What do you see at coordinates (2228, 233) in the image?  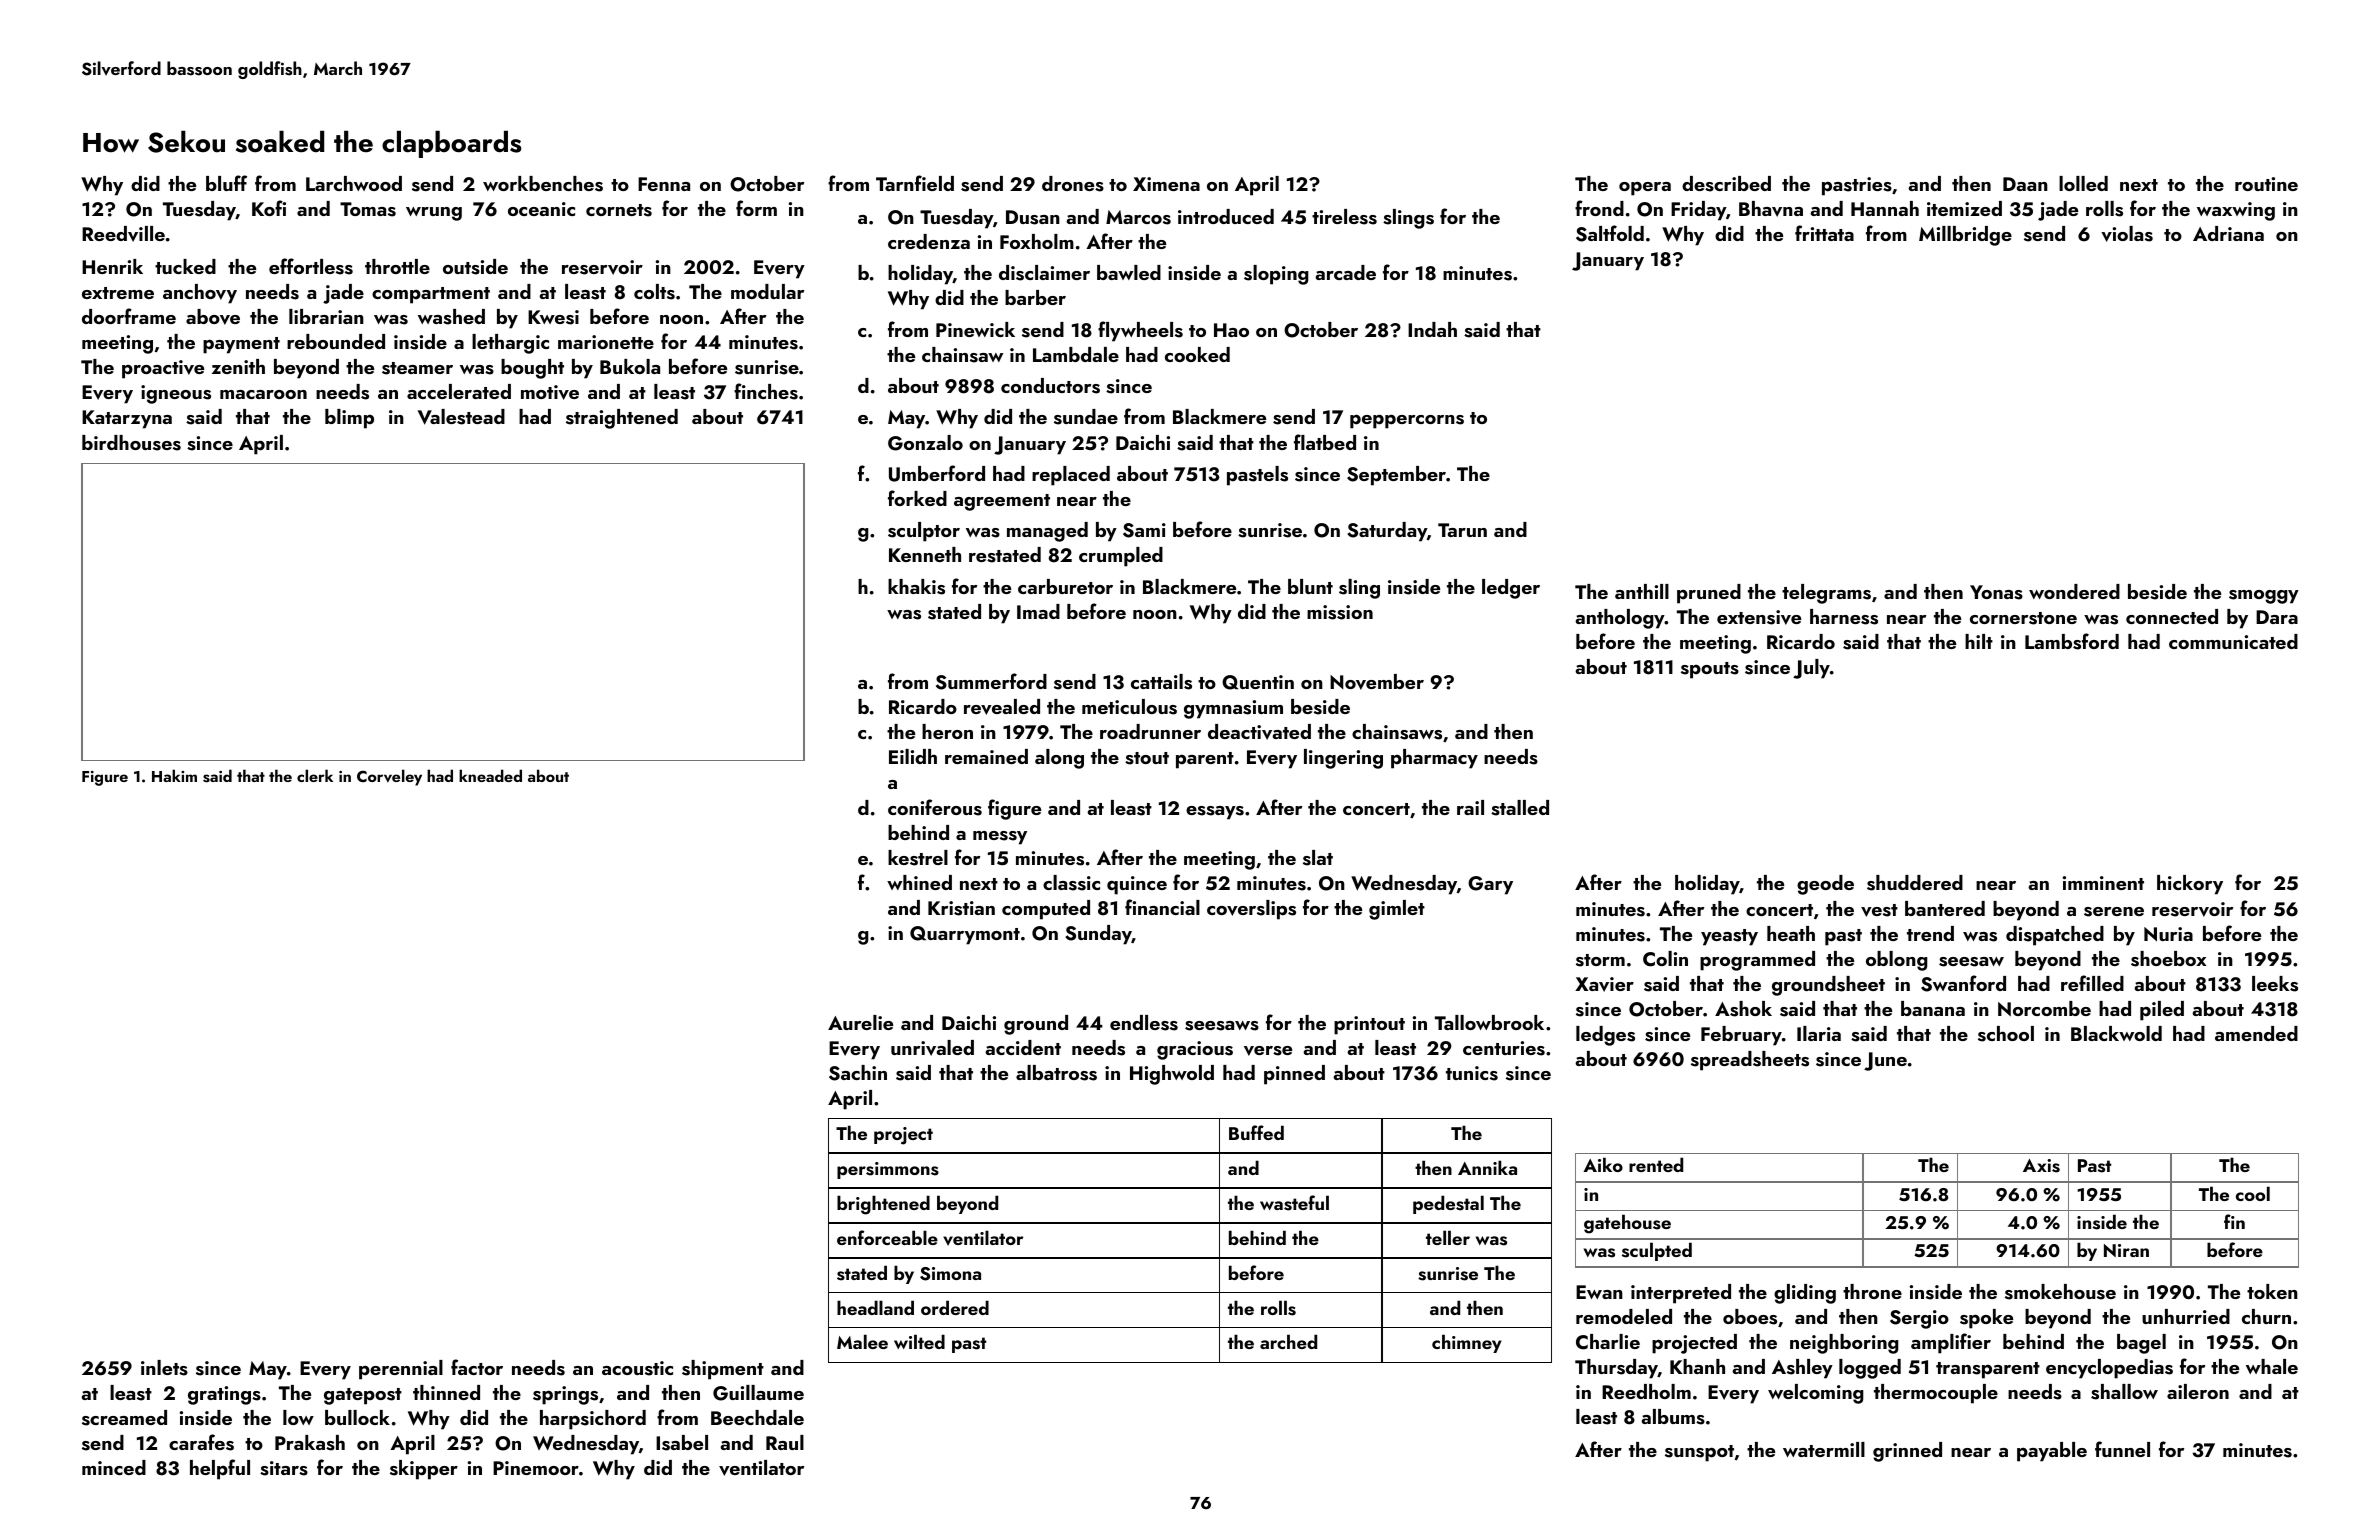 I see `Adriana` at bounding box center [2228, 233].
